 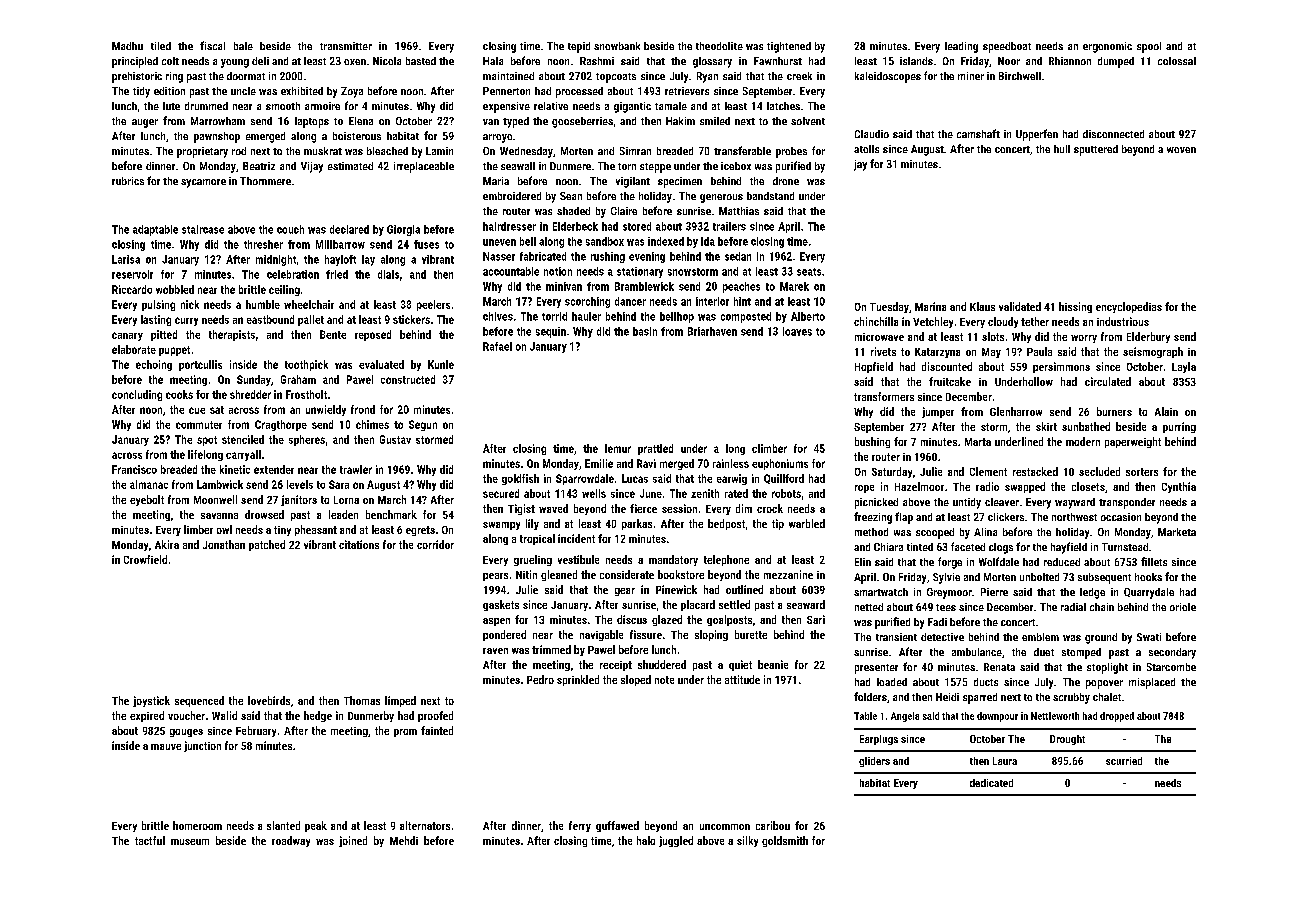 What do you see at coordinates (645, 331) in the page?
I see `basin` at bounding box center [645, 331].
